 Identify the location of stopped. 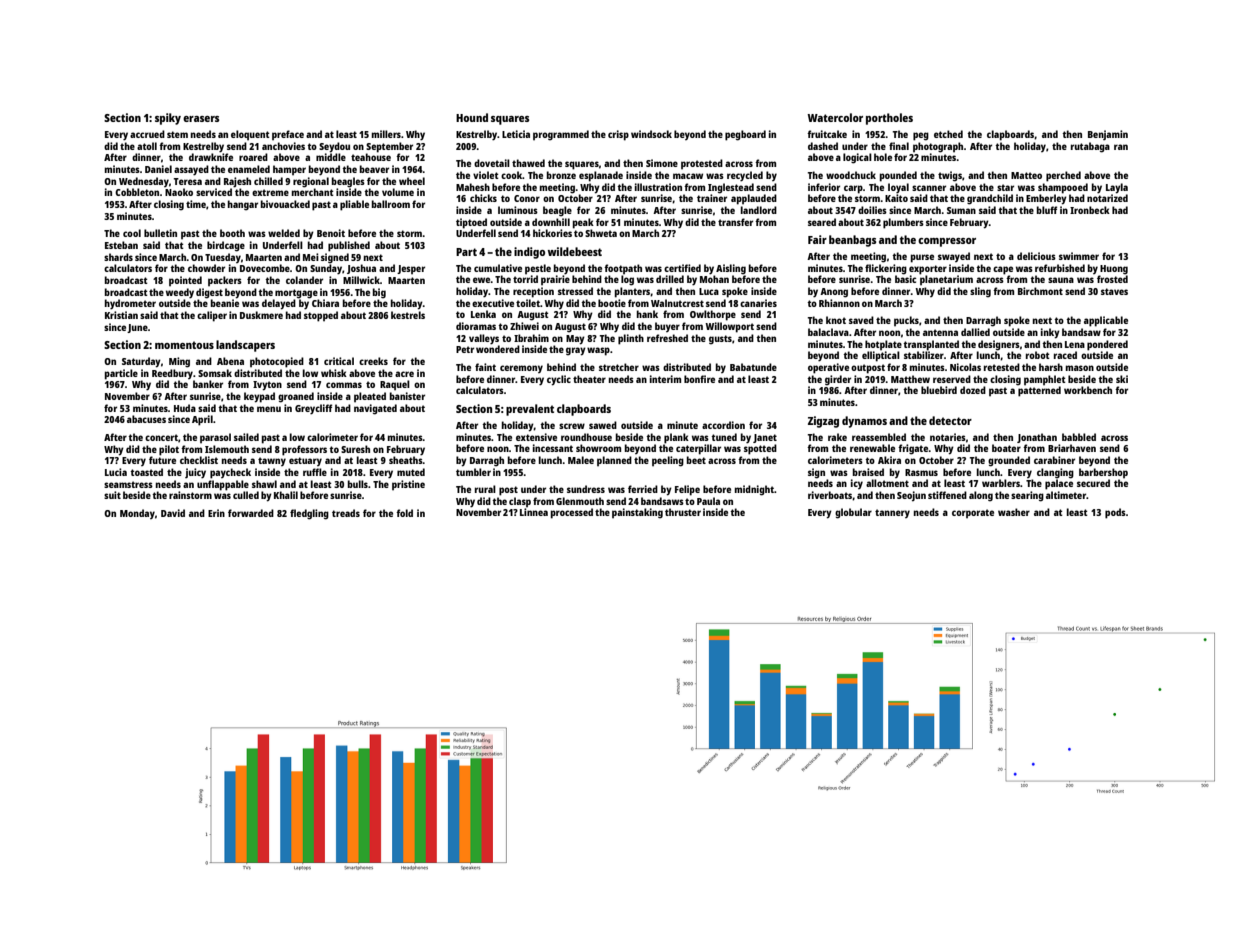
(321, 316).
